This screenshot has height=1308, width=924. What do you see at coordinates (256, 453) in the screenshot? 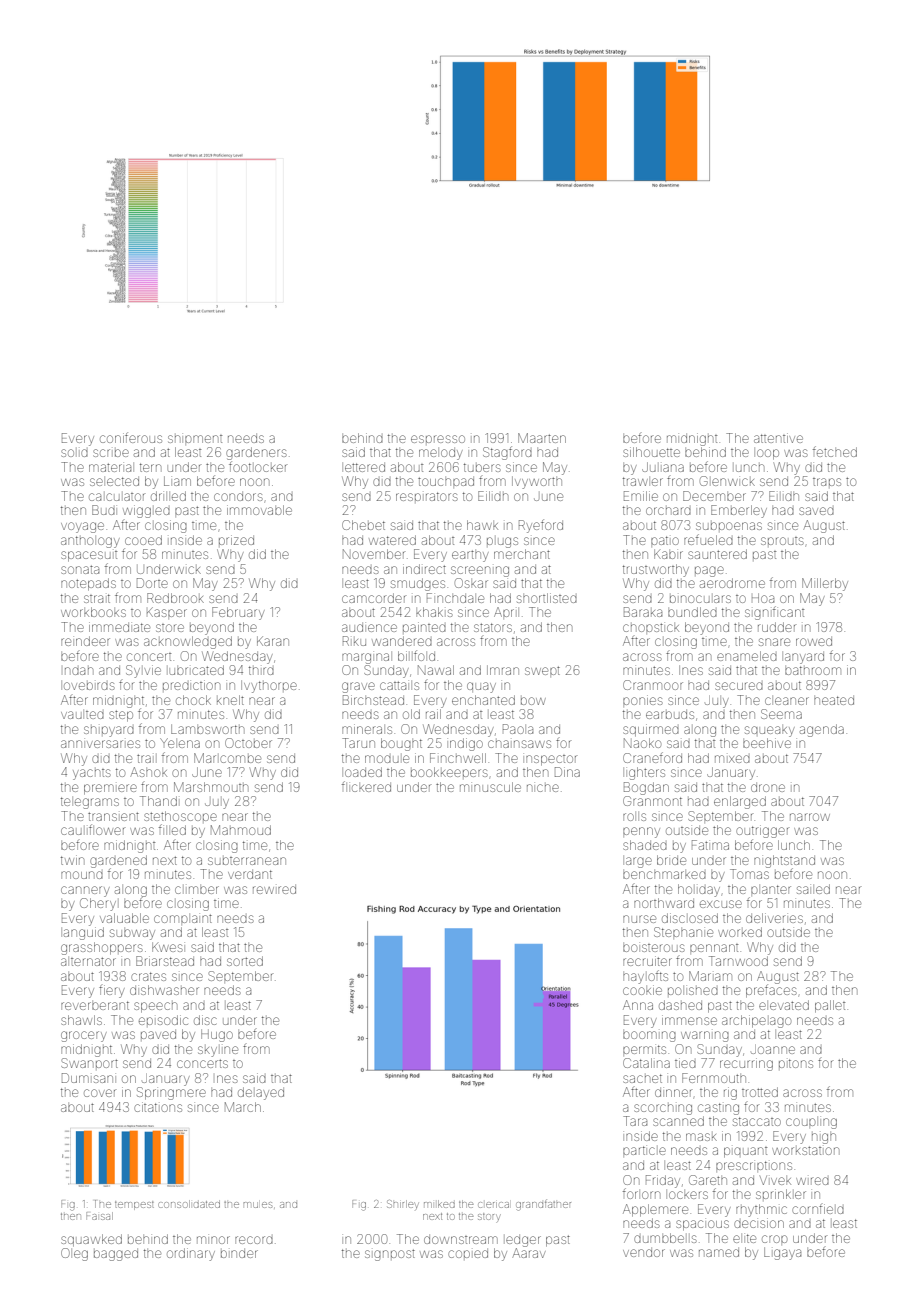
I see `gardeners` at bounding box center [256, 453].
